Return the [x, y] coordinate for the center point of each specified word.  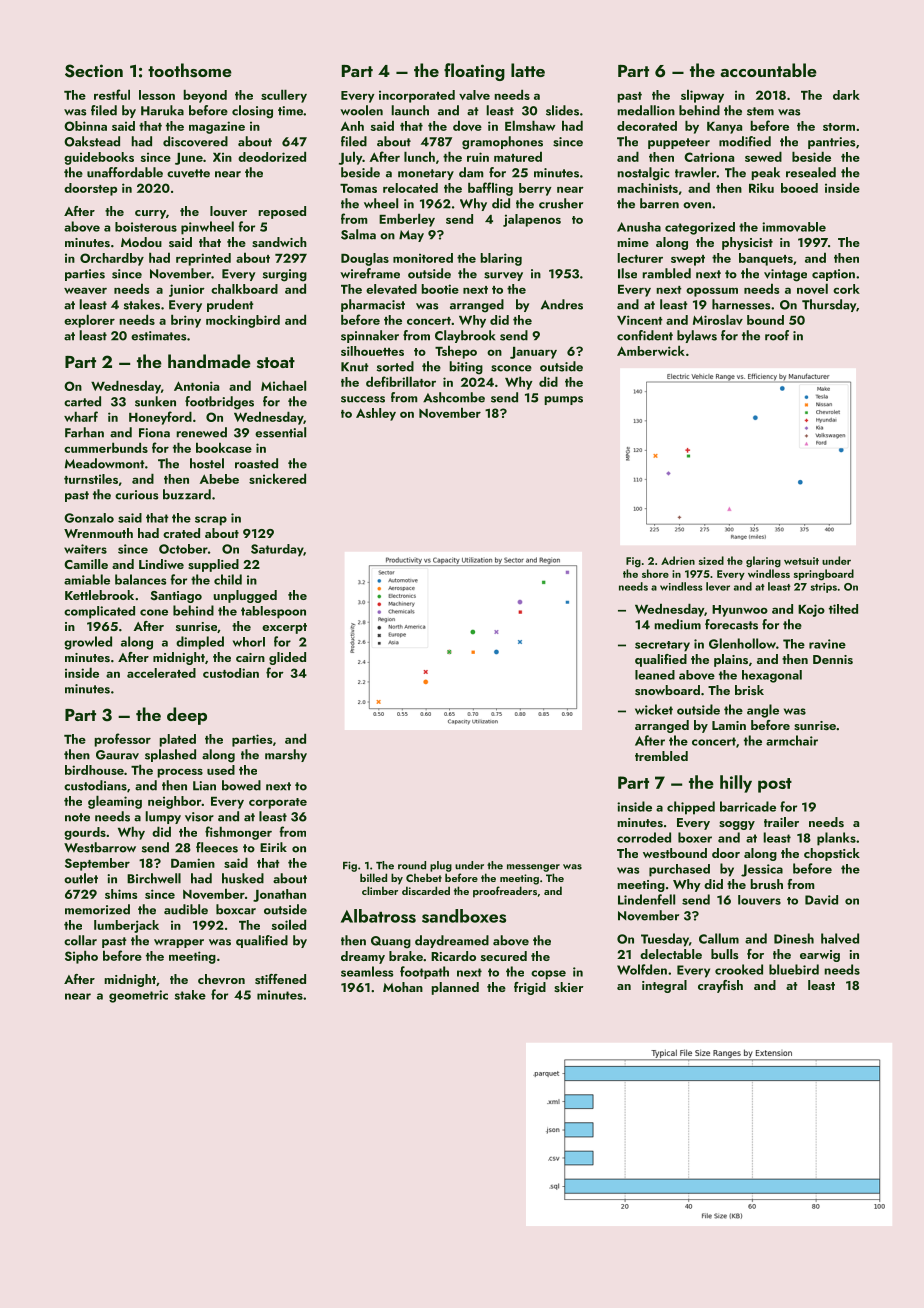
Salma [358, 234]
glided [287, 658]
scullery [284, 96]
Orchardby [112, 259]
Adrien [678, 560]
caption [833, 275]
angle [763, 711]
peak [766, 173]
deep [187, 716]
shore [655, 573]
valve [474, 95]
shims [121, 894]
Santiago [176, 597]
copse [548, 975]
